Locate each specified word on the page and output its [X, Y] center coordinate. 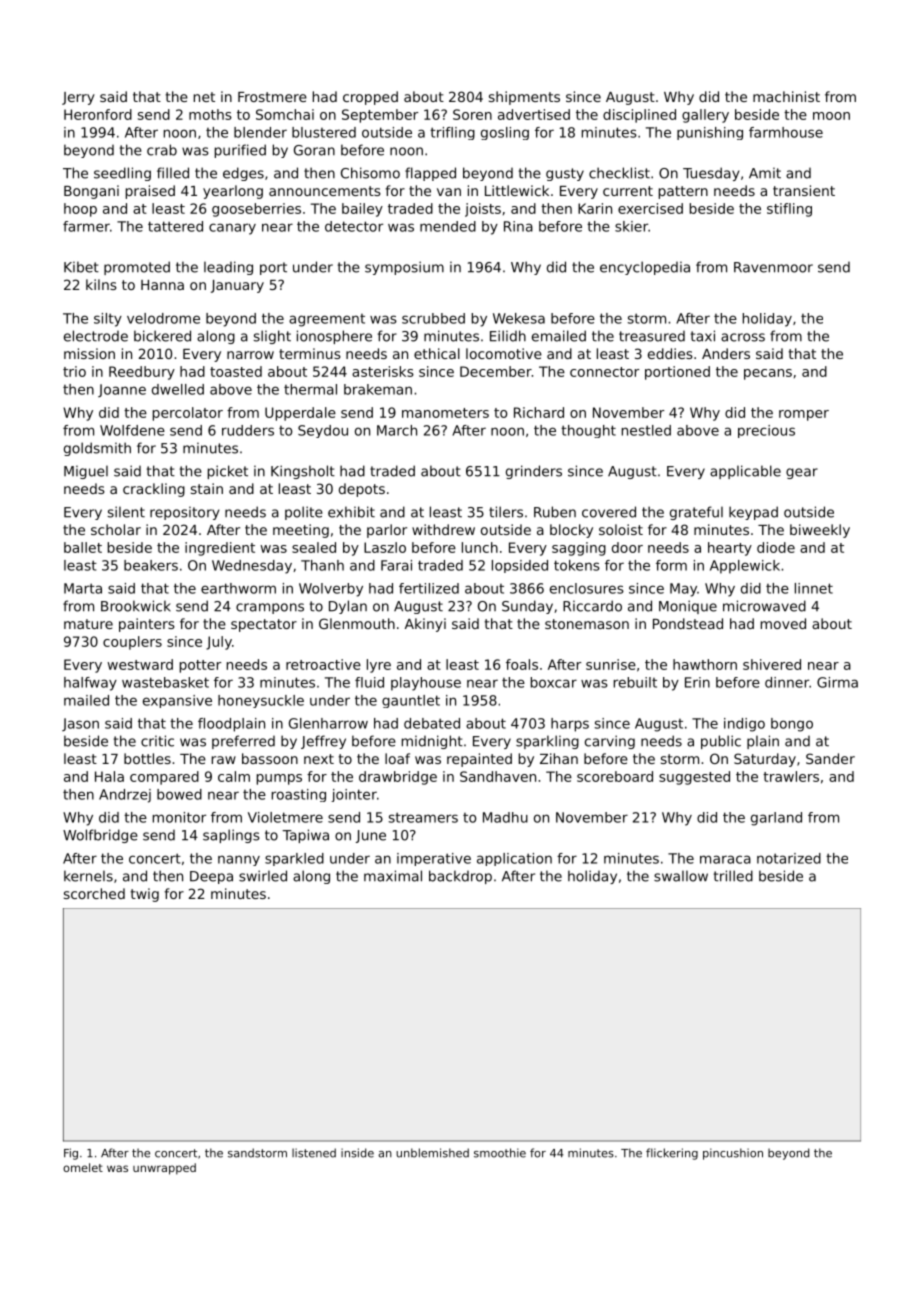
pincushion [733, 1154]
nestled [646, 430]
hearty [730, 549]
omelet [83, 1167]
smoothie [500, 1153]
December [496, 371]
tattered [175, 226]
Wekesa [519, 318]
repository [184, 513]
